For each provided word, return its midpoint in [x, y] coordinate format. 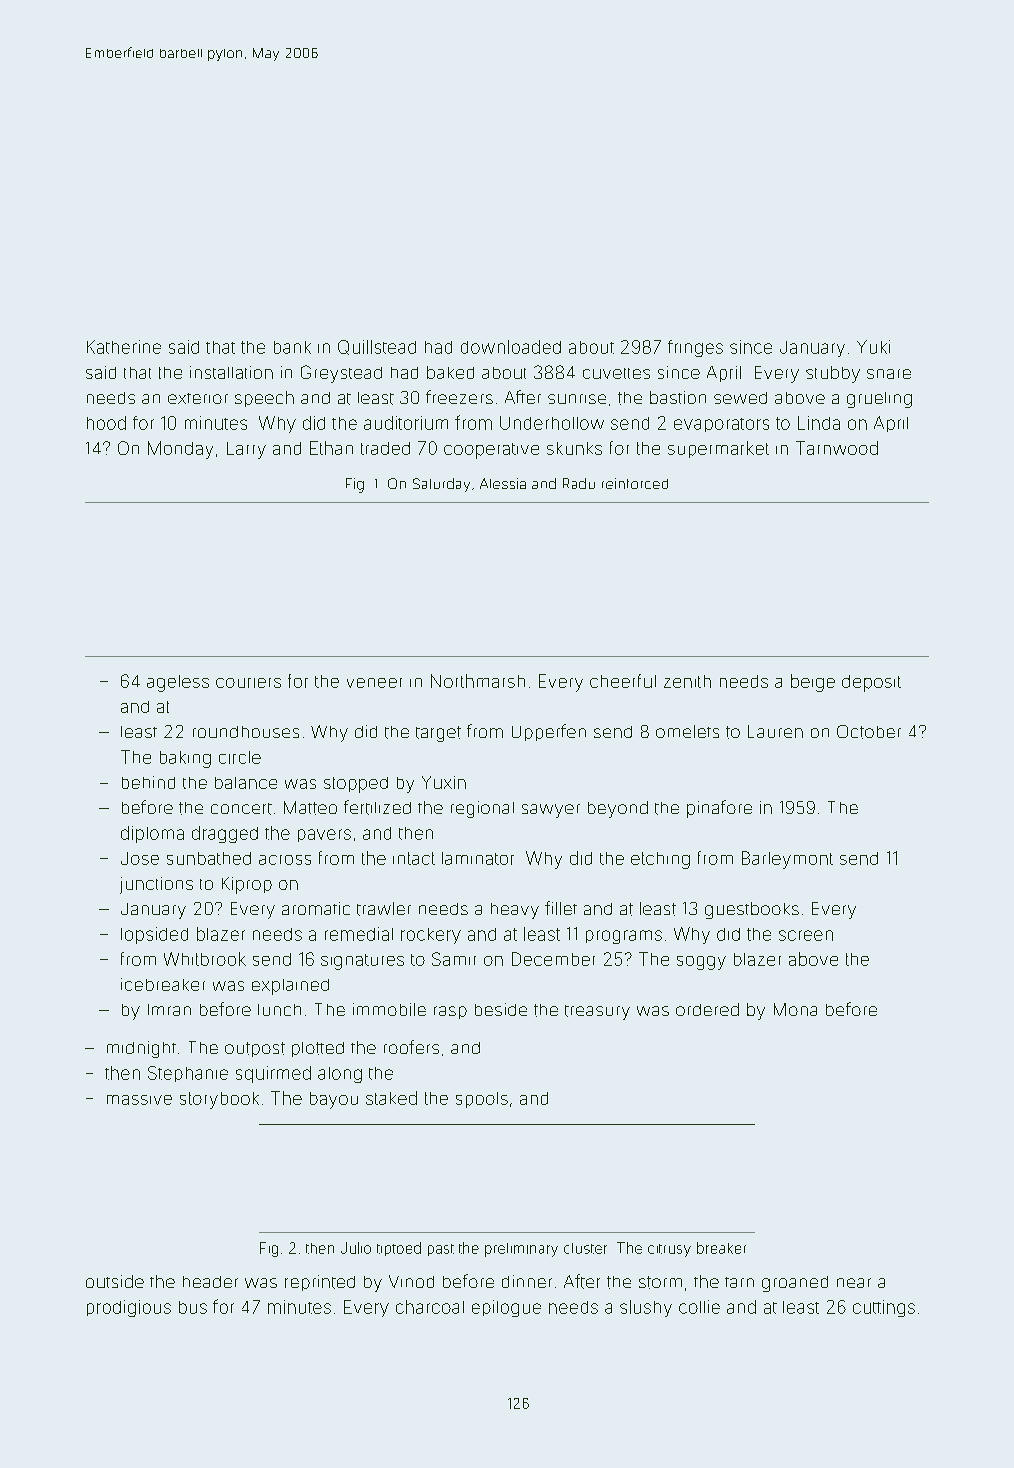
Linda [819, 423]
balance [246, 783]
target [438, 734]
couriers [248, 683]
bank [292, 347]
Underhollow [552, 423]
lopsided [154, 935]
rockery [431, 936]
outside [115, 1281]
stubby [833, 374]
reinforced [635, 483]
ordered [707, 1009]
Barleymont [787, 860]
